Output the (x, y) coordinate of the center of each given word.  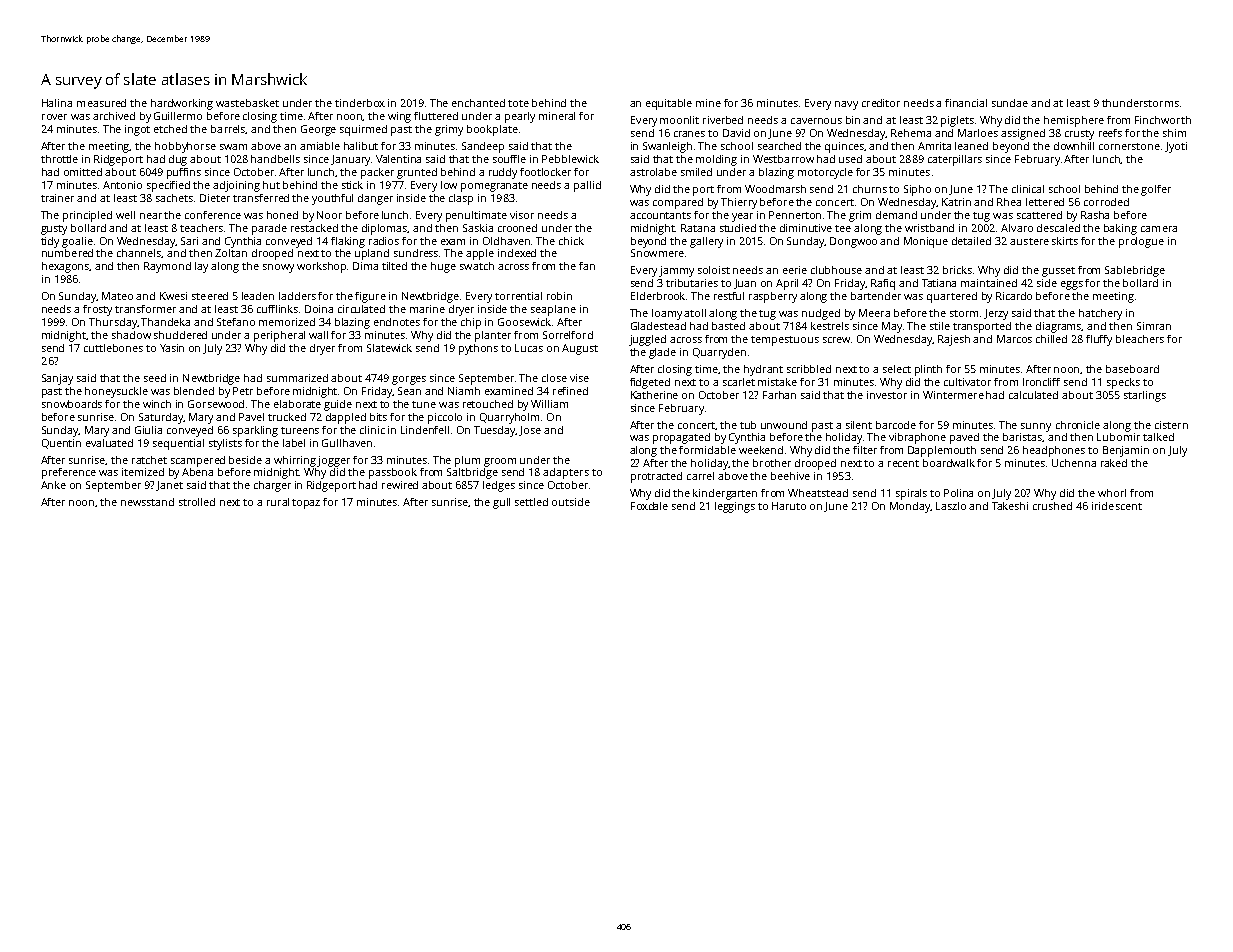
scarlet (739, 382)
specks (1123, 383)
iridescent (1117, 506)
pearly (520, 117)
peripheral (279, 336)
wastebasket (247, 103)
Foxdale (649, 506)
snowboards (72, 404)
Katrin (956, 202)
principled (87, 216)
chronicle (1078, 425)
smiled (696, 172)
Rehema (911, 133)
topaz (306, 504)
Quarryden (719, 353)
